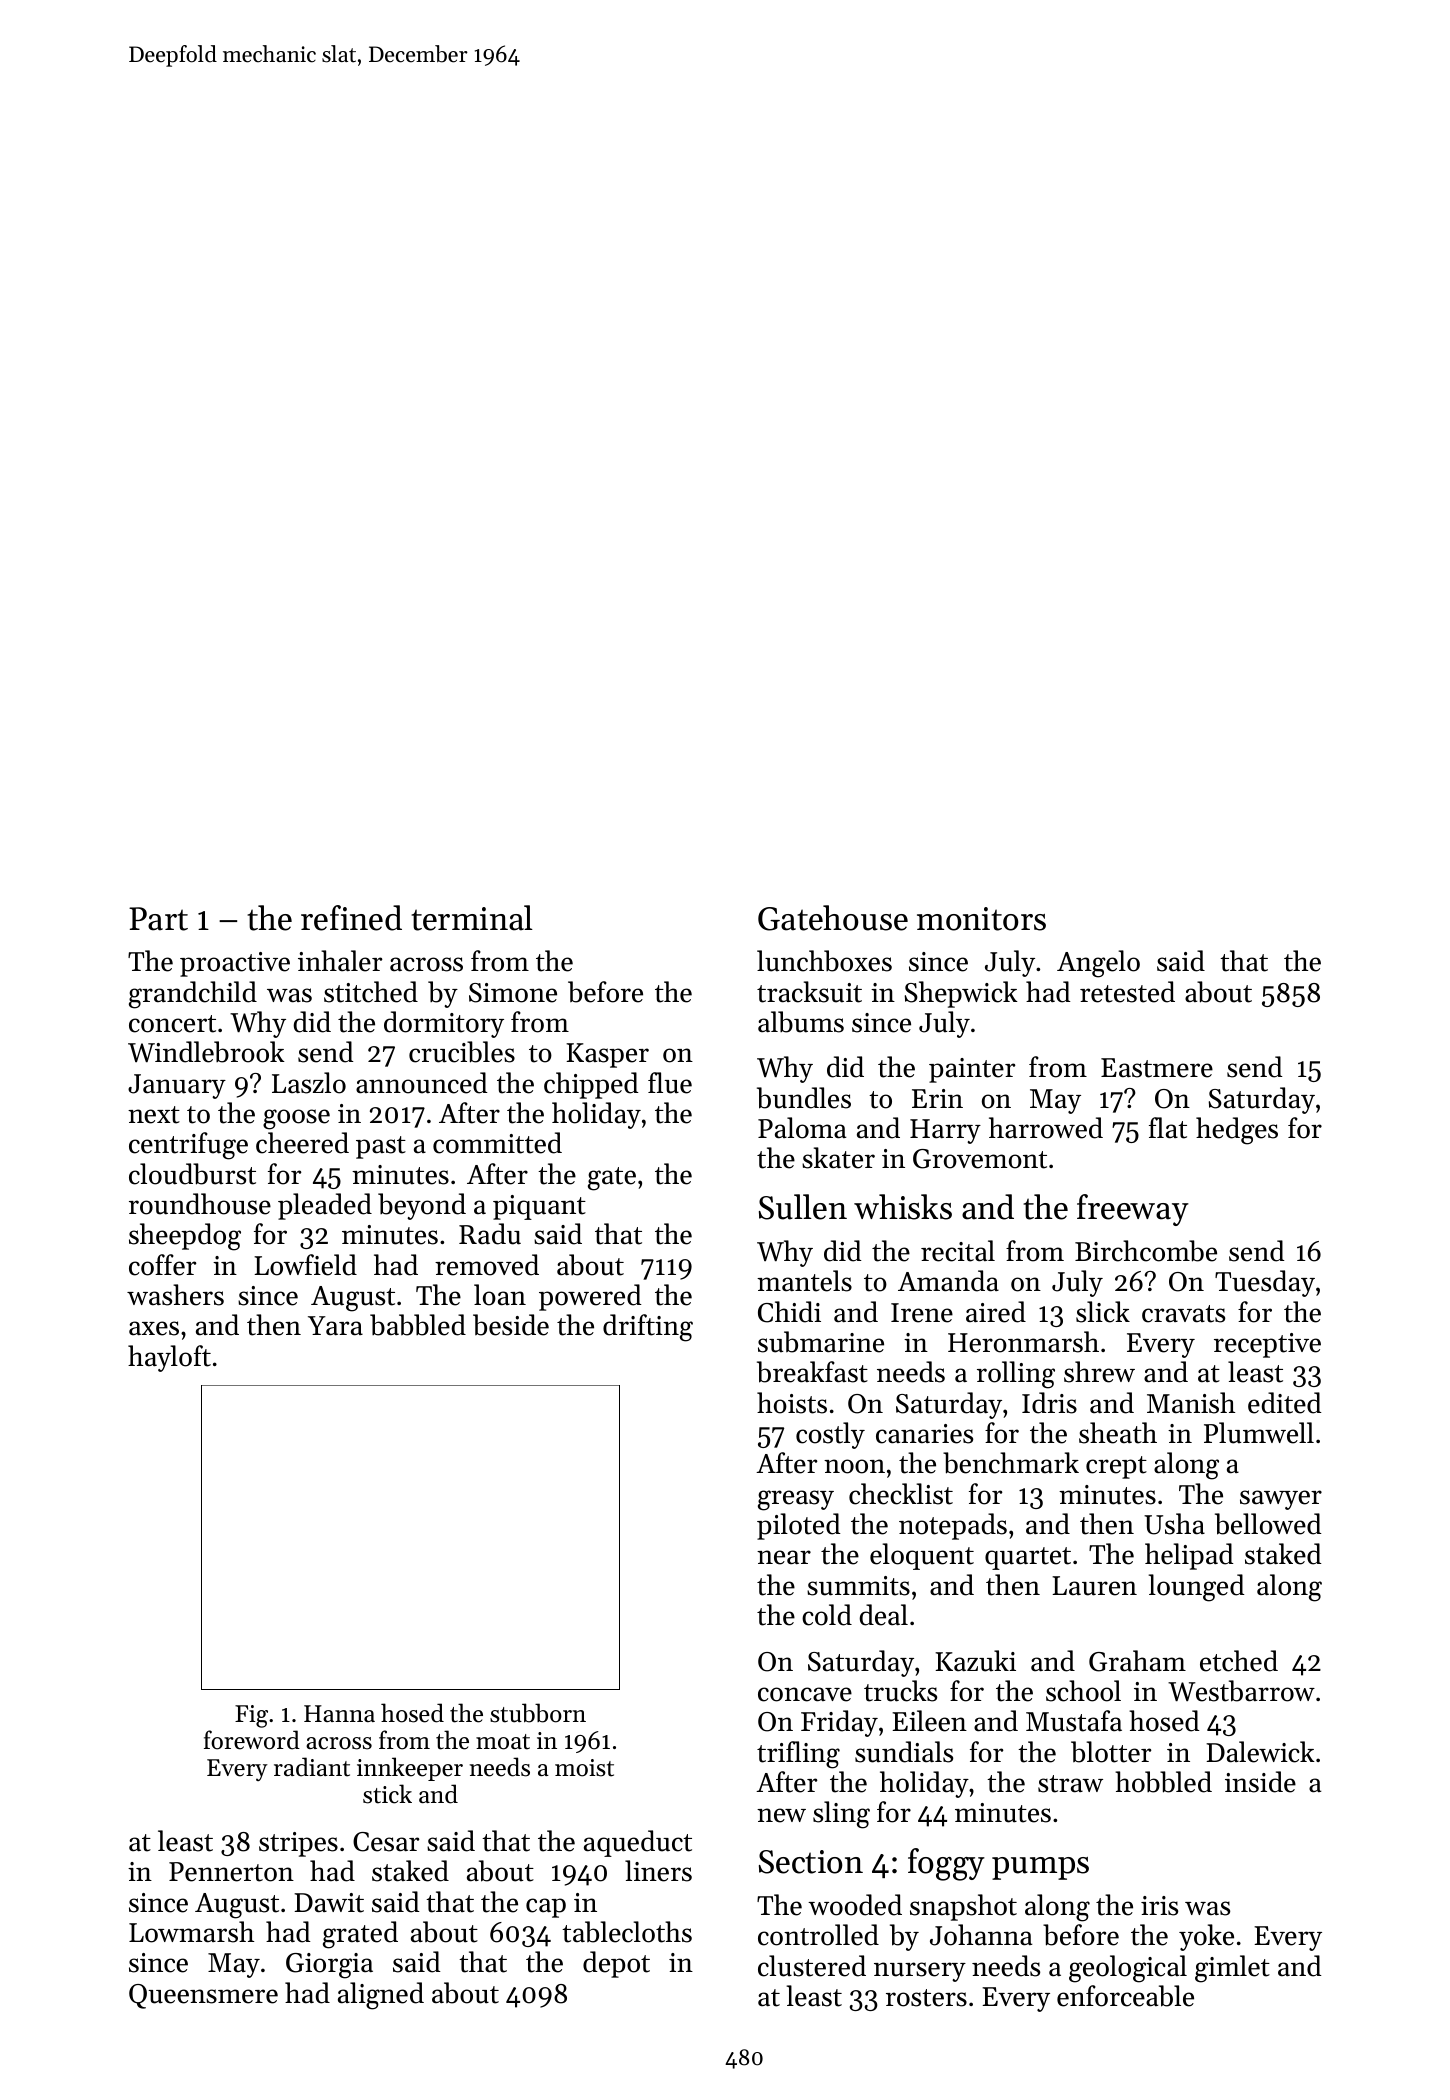 The height and width of the screenshot is (2100, 1450). I want to click on retested, so click(1127, 992).
